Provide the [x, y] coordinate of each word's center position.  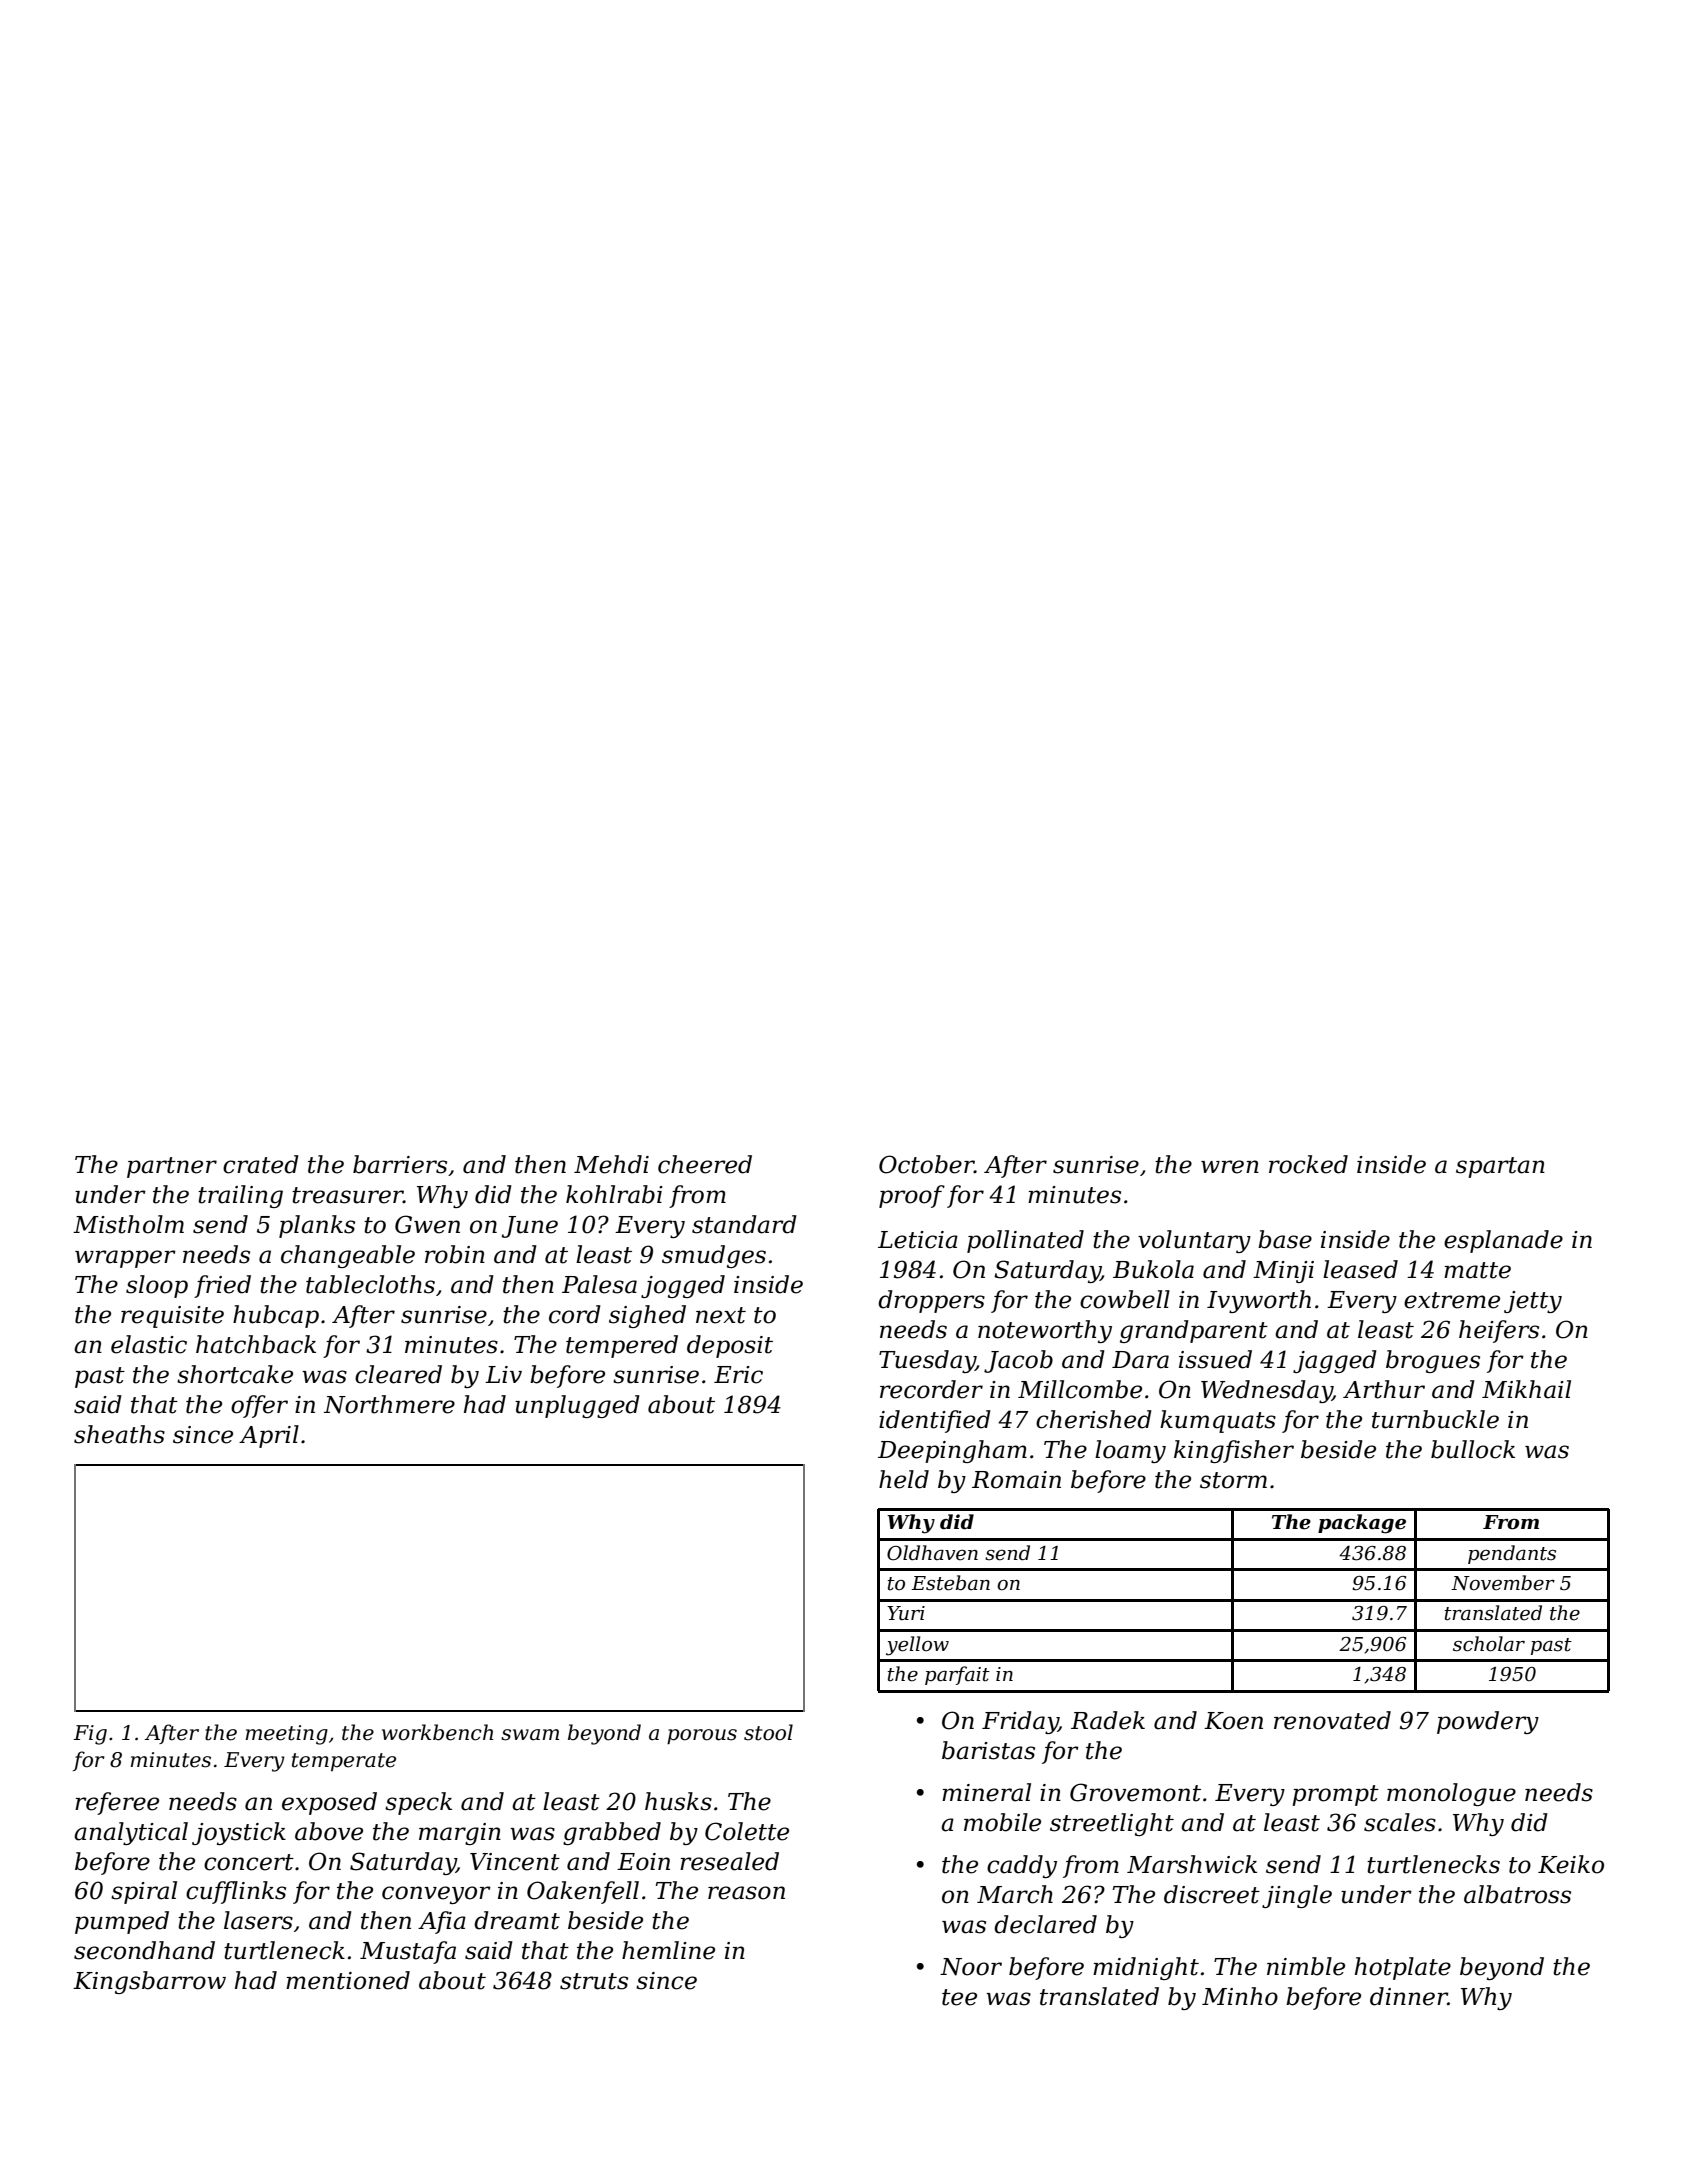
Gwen [427, 1224]
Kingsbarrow [149, 1982]
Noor [971, 1967]
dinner [1409, 1996]
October [926, 1164]
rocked [1308, 1164]
